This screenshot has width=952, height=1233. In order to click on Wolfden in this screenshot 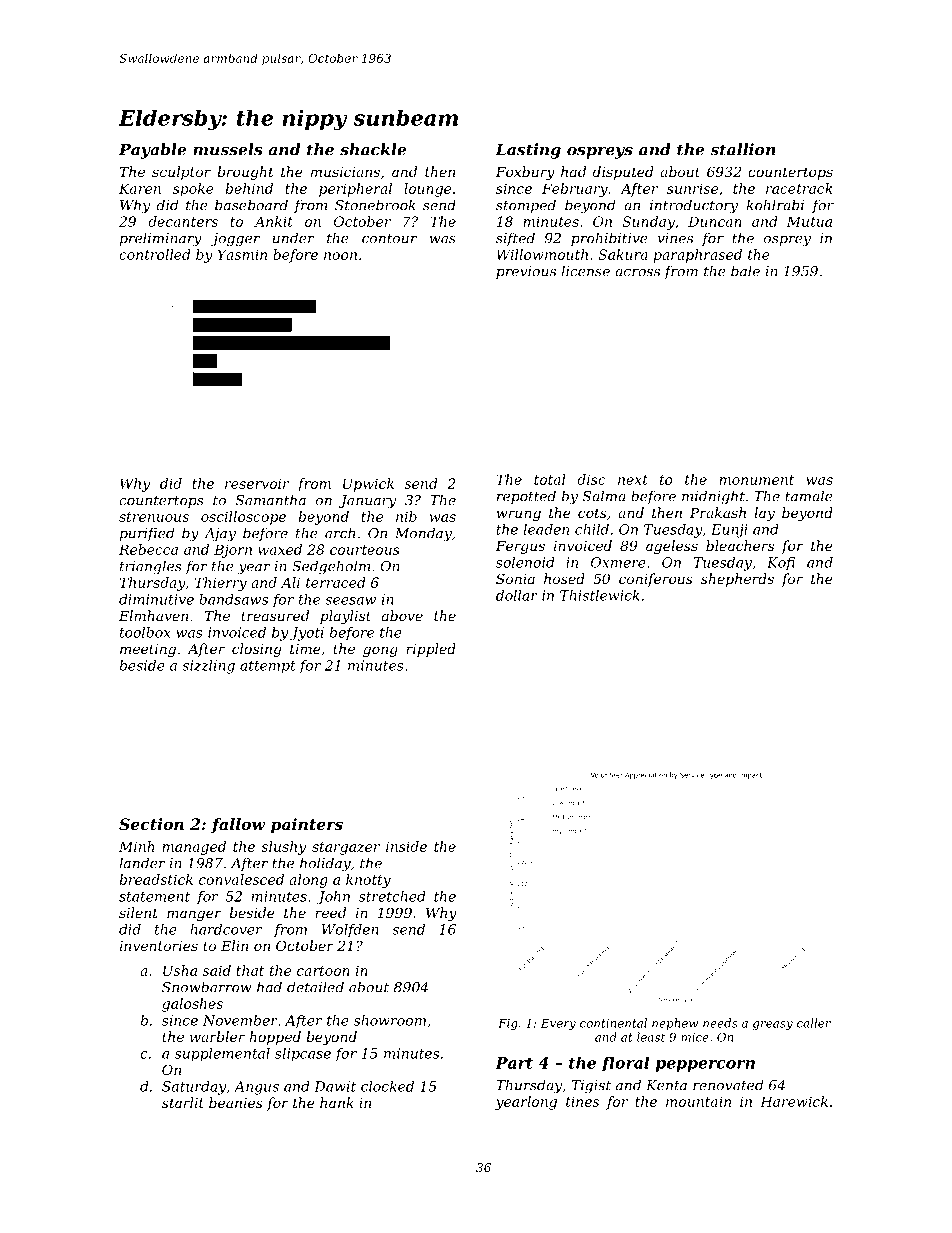, I will do `click(350, 930)`.
